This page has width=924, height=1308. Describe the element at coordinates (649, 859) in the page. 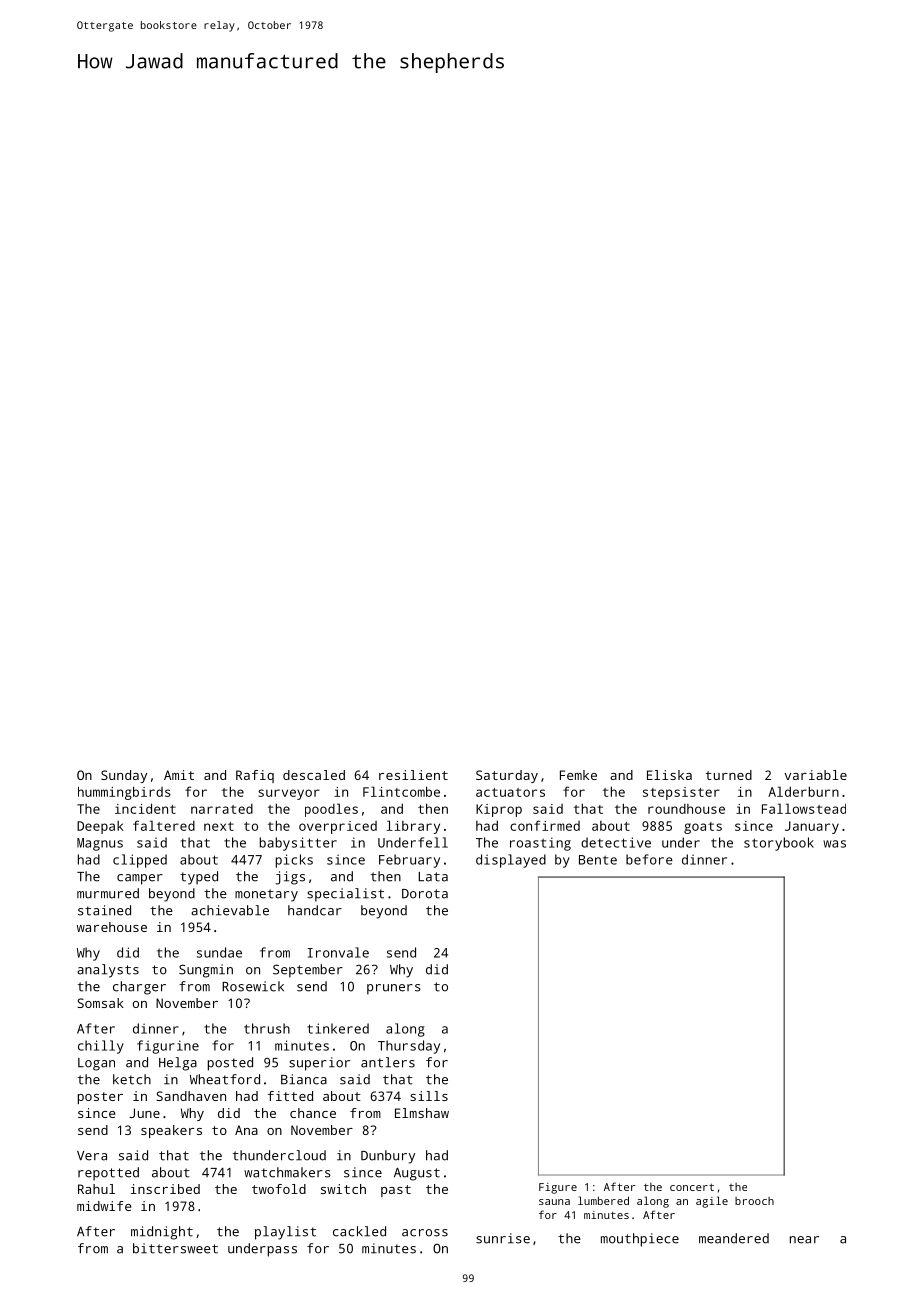

I see `before` at that location.
